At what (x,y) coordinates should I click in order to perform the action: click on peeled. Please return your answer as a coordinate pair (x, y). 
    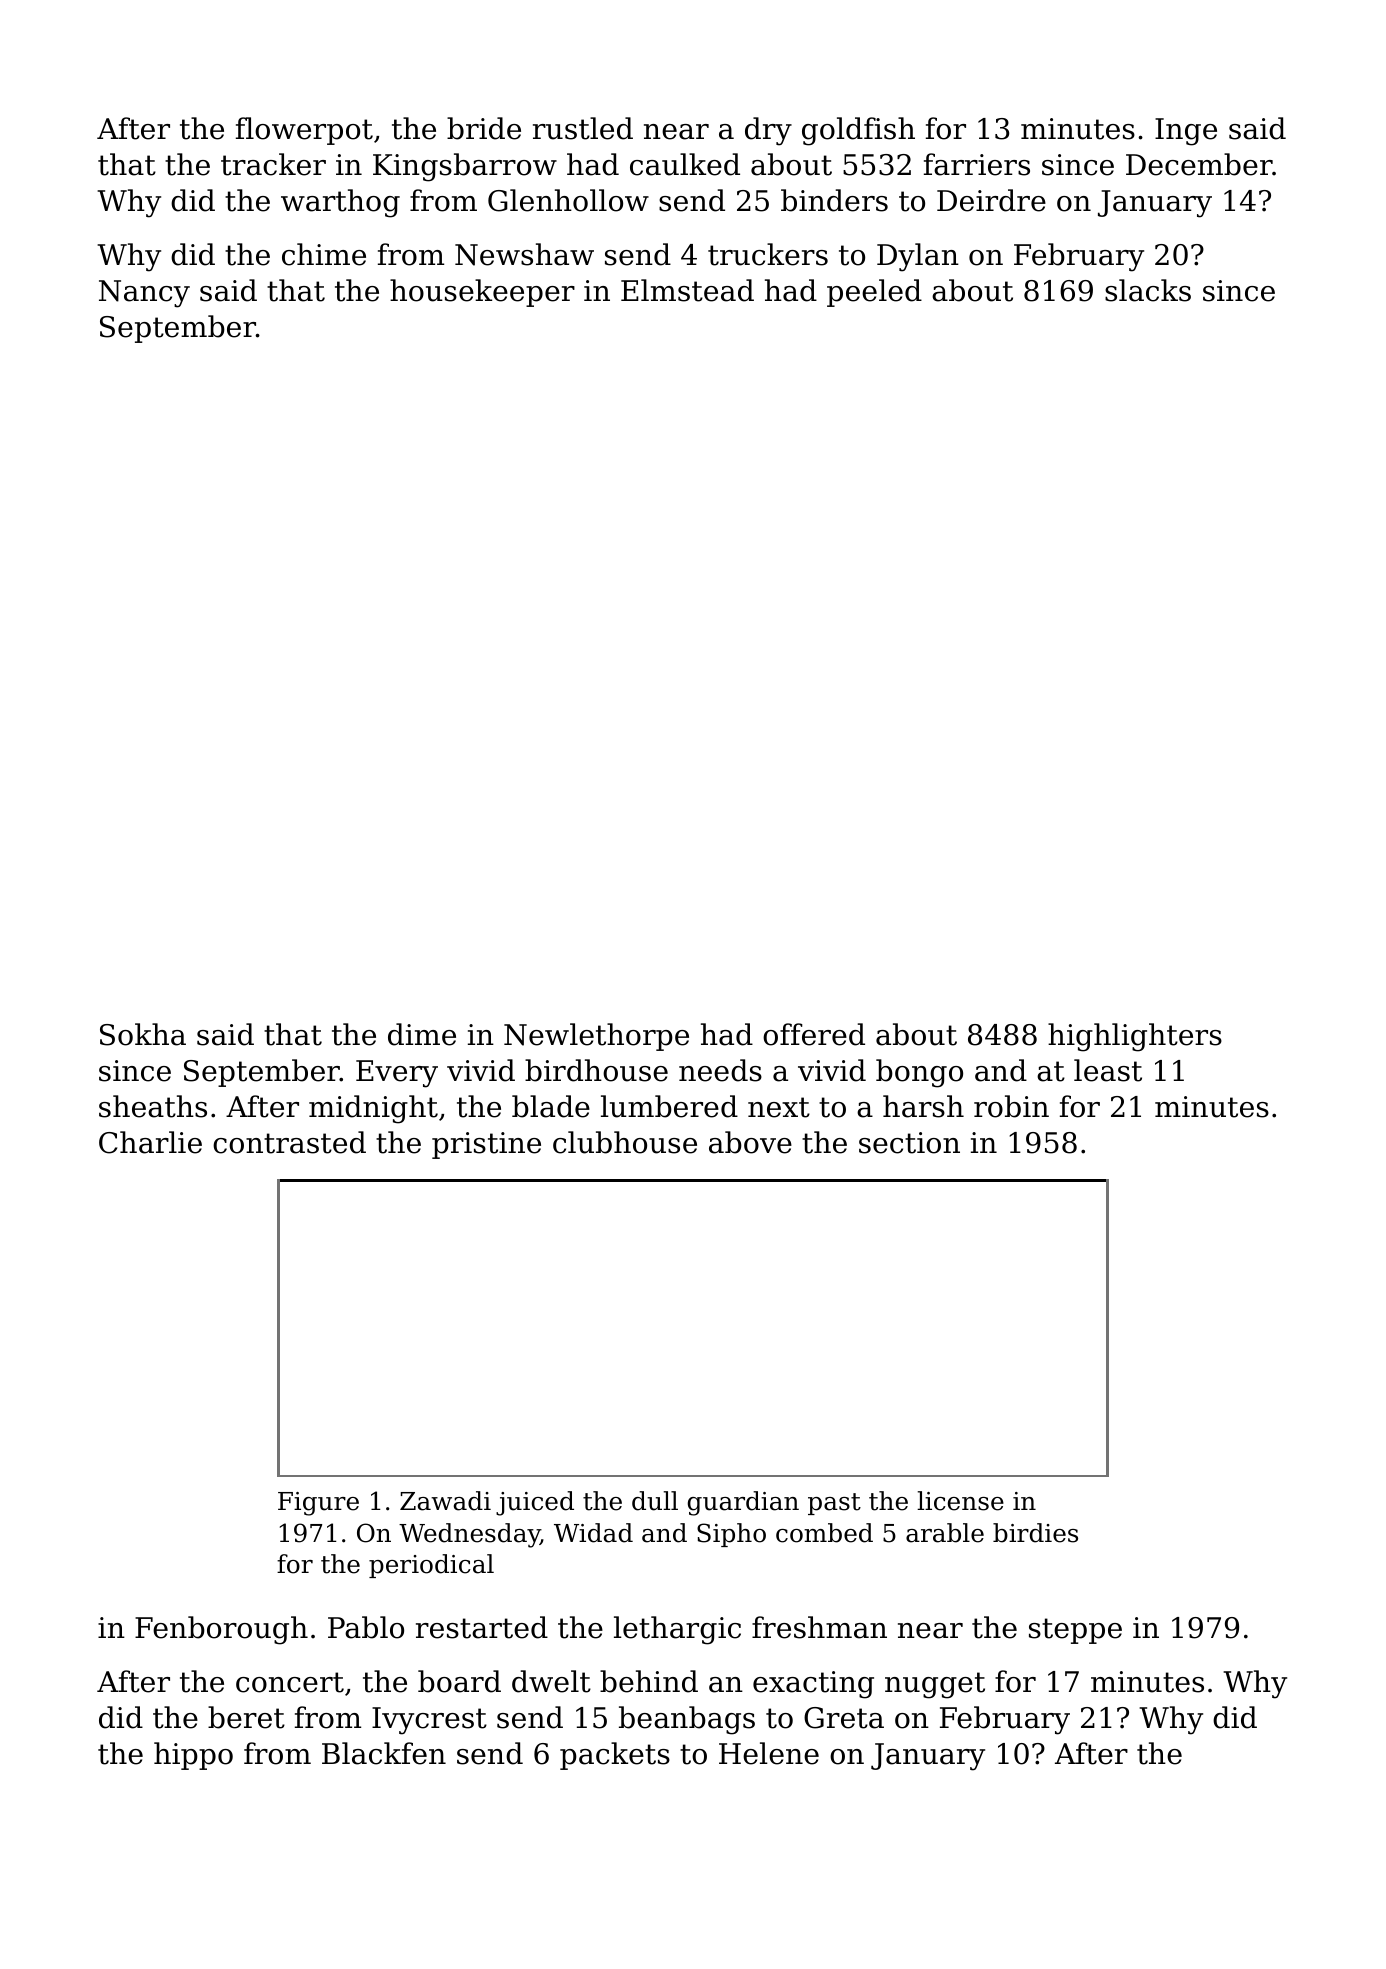
    Looking at the image, I should click on (874, 293).
